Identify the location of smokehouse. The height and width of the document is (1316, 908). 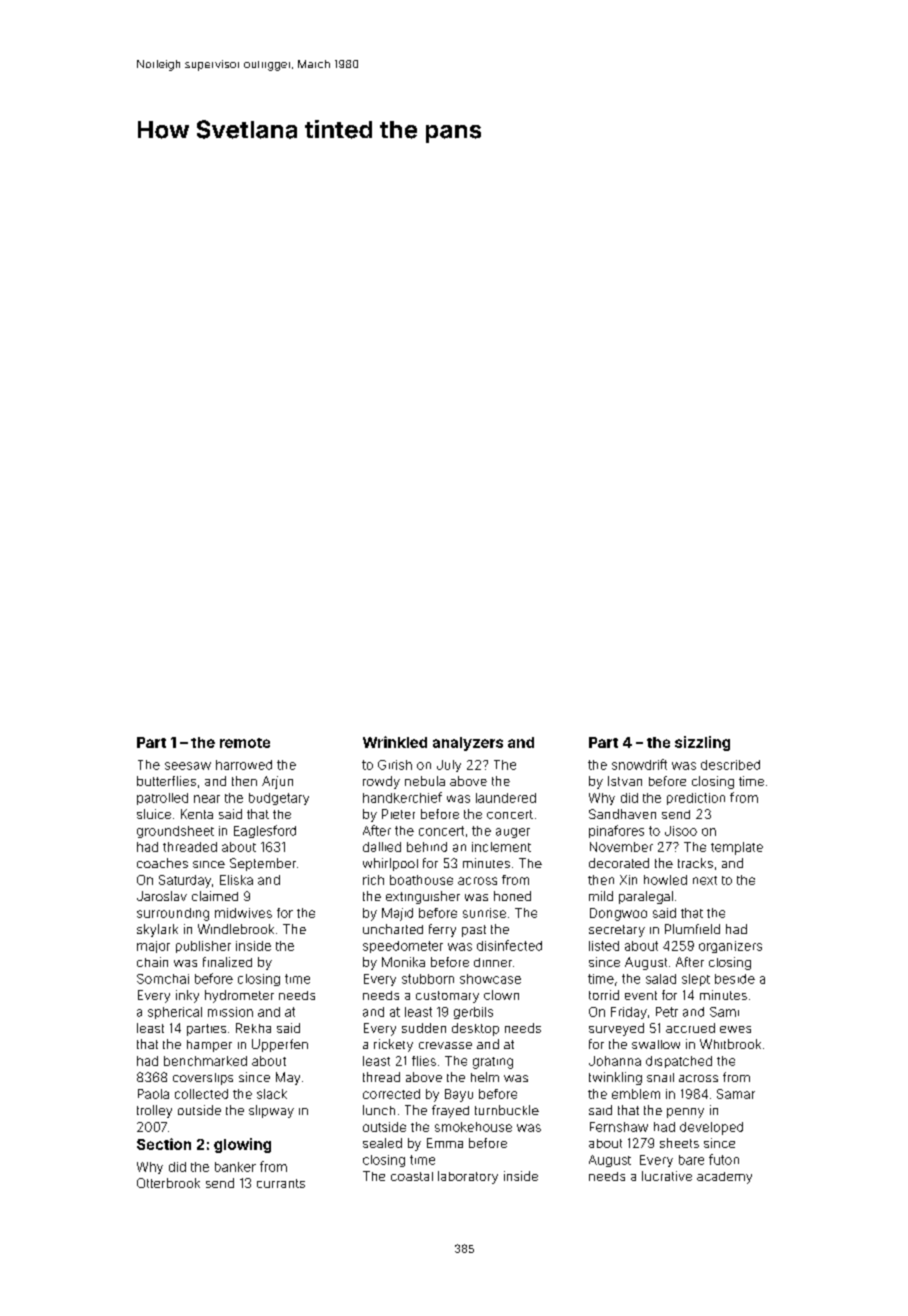
(473, 1127).
